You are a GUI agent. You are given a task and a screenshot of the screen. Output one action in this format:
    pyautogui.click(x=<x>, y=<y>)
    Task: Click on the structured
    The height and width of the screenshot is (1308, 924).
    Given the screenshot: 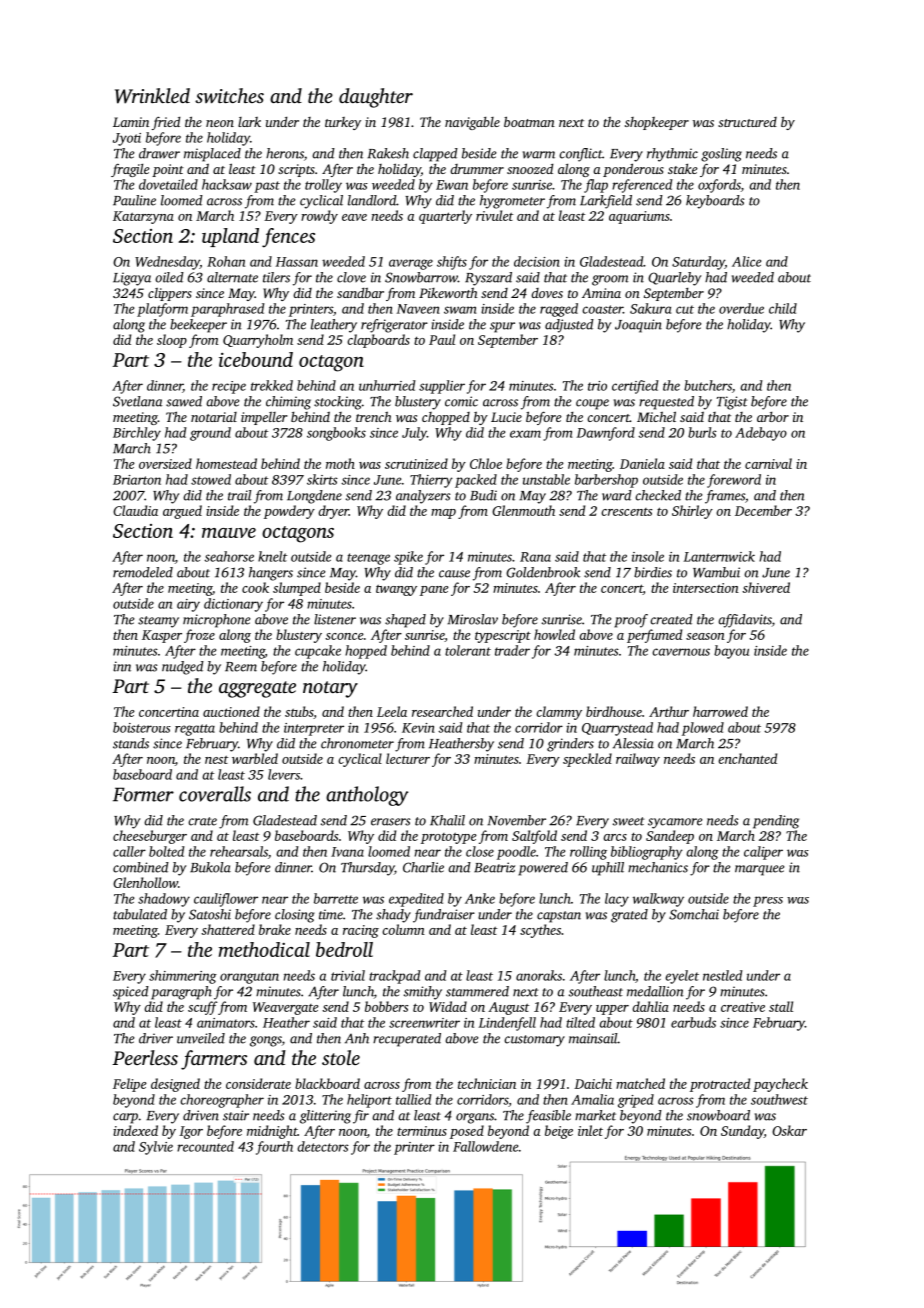 What is the action you would take?
    pyautogui.click(x=747, y=122)
